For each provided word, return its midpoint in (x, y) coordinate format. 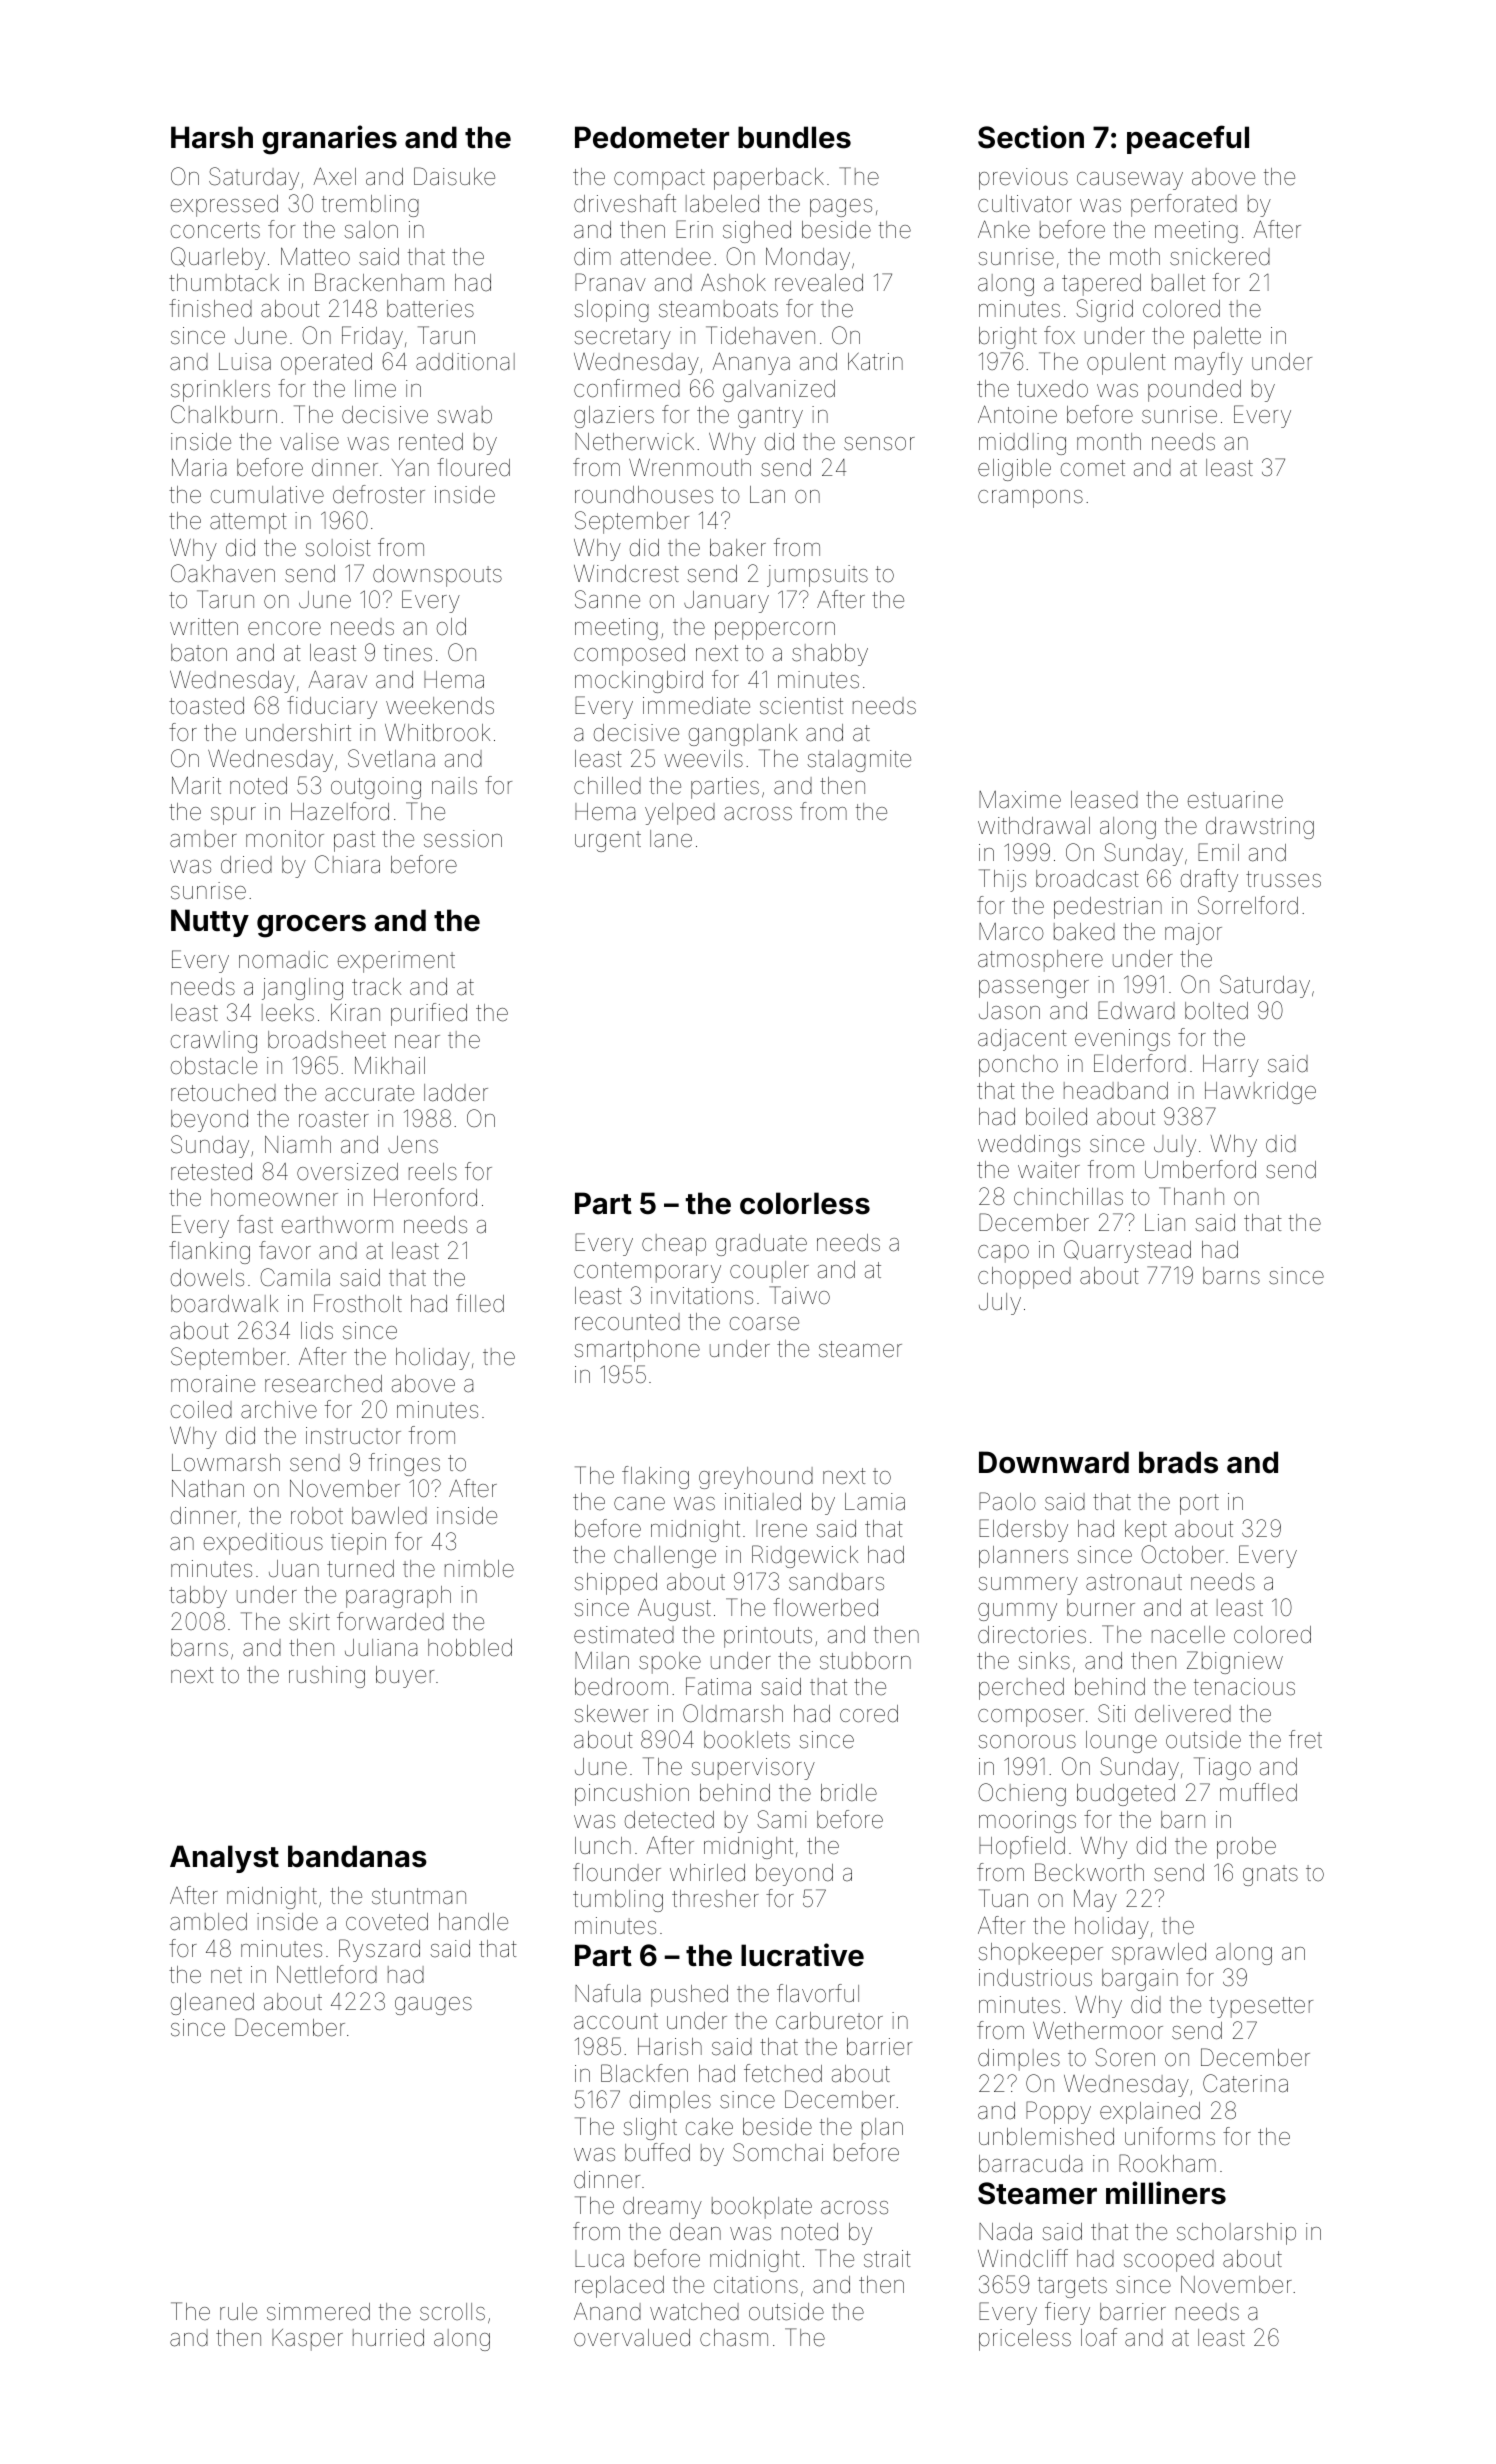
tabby (198, 1597)
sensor (879, 444)
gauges (433, 2006)
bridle (849, 1793)
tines (408, 653)
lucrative (802, 1955)
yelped (680, 814)
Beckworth (1089, 1872)
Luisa (245, 362)
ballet (1178, 283)
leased (1104, 800)
